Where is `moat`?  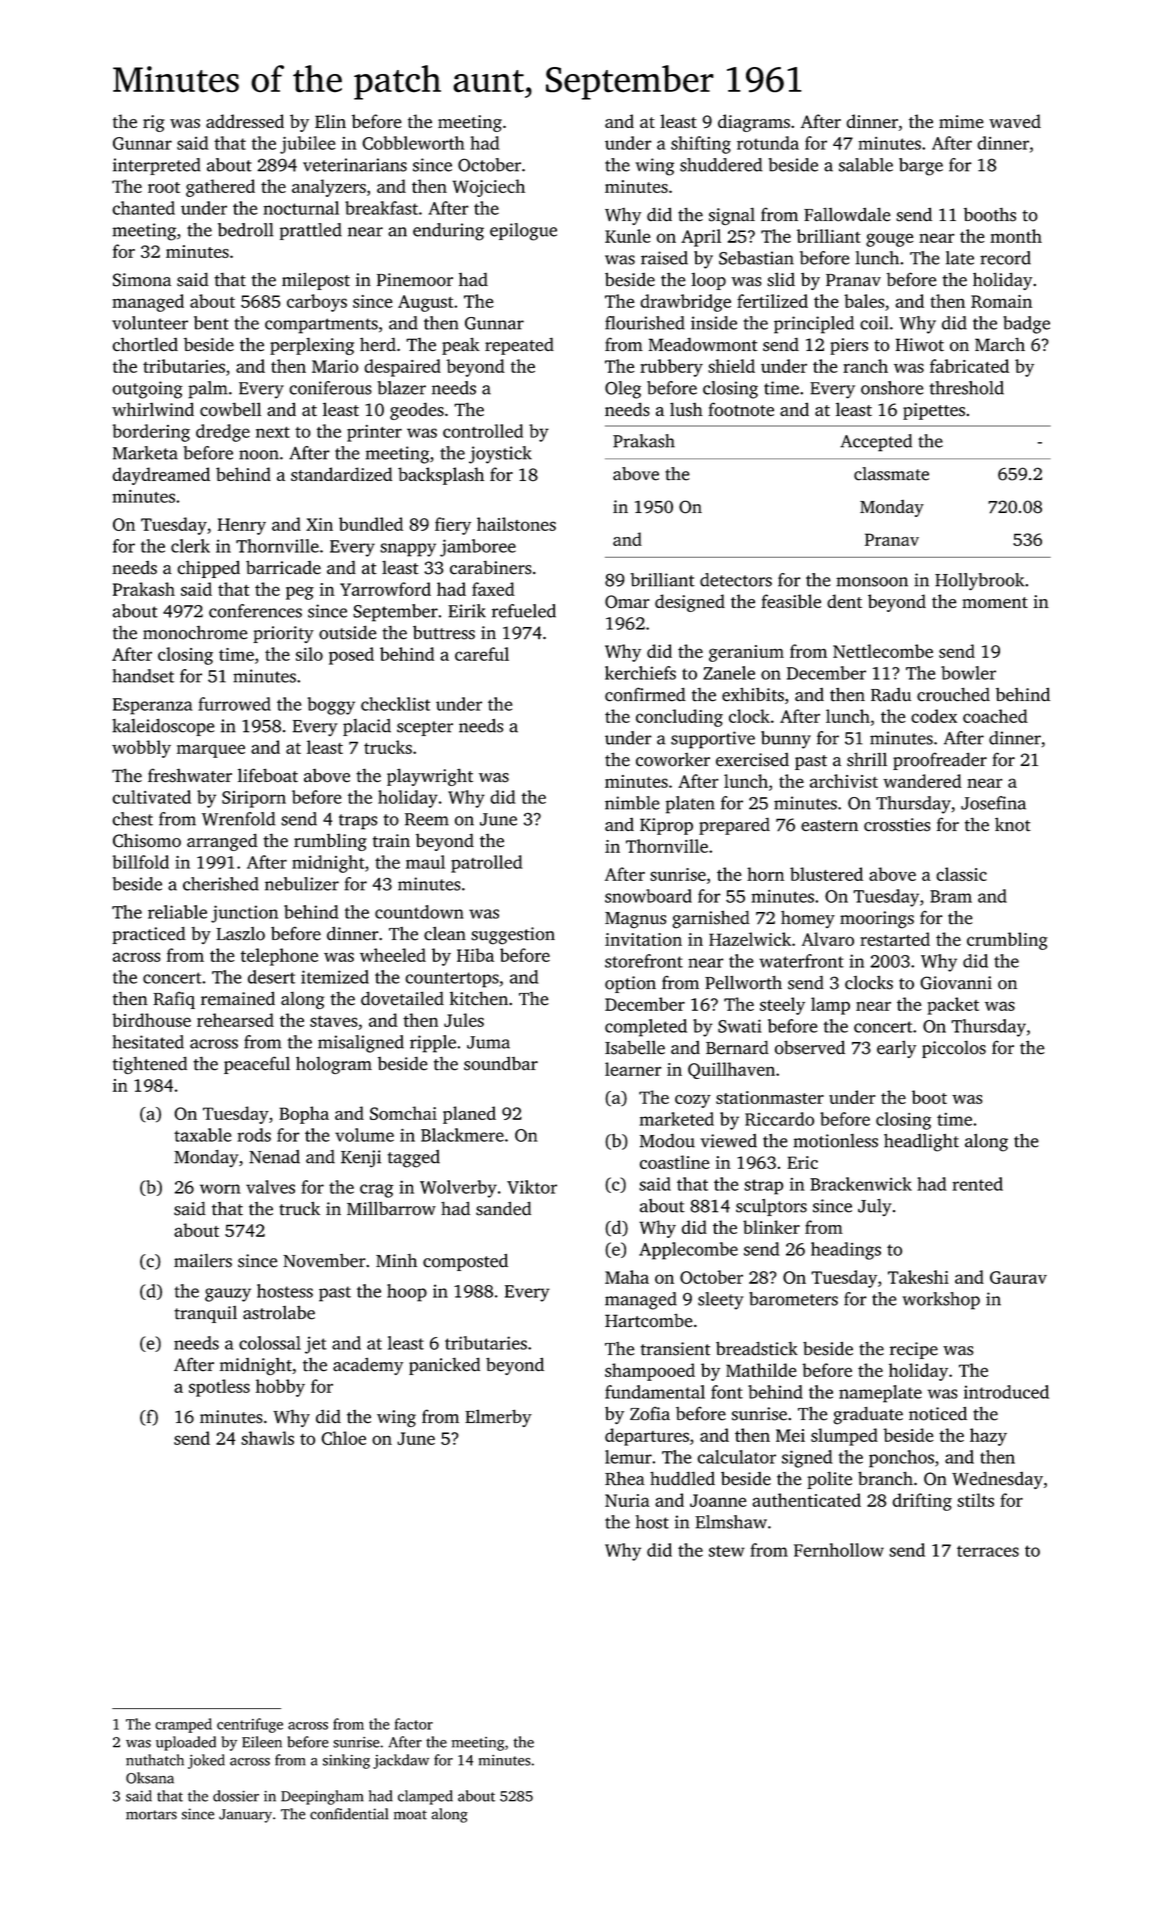 moat is located at coordinates (410, 1815).
